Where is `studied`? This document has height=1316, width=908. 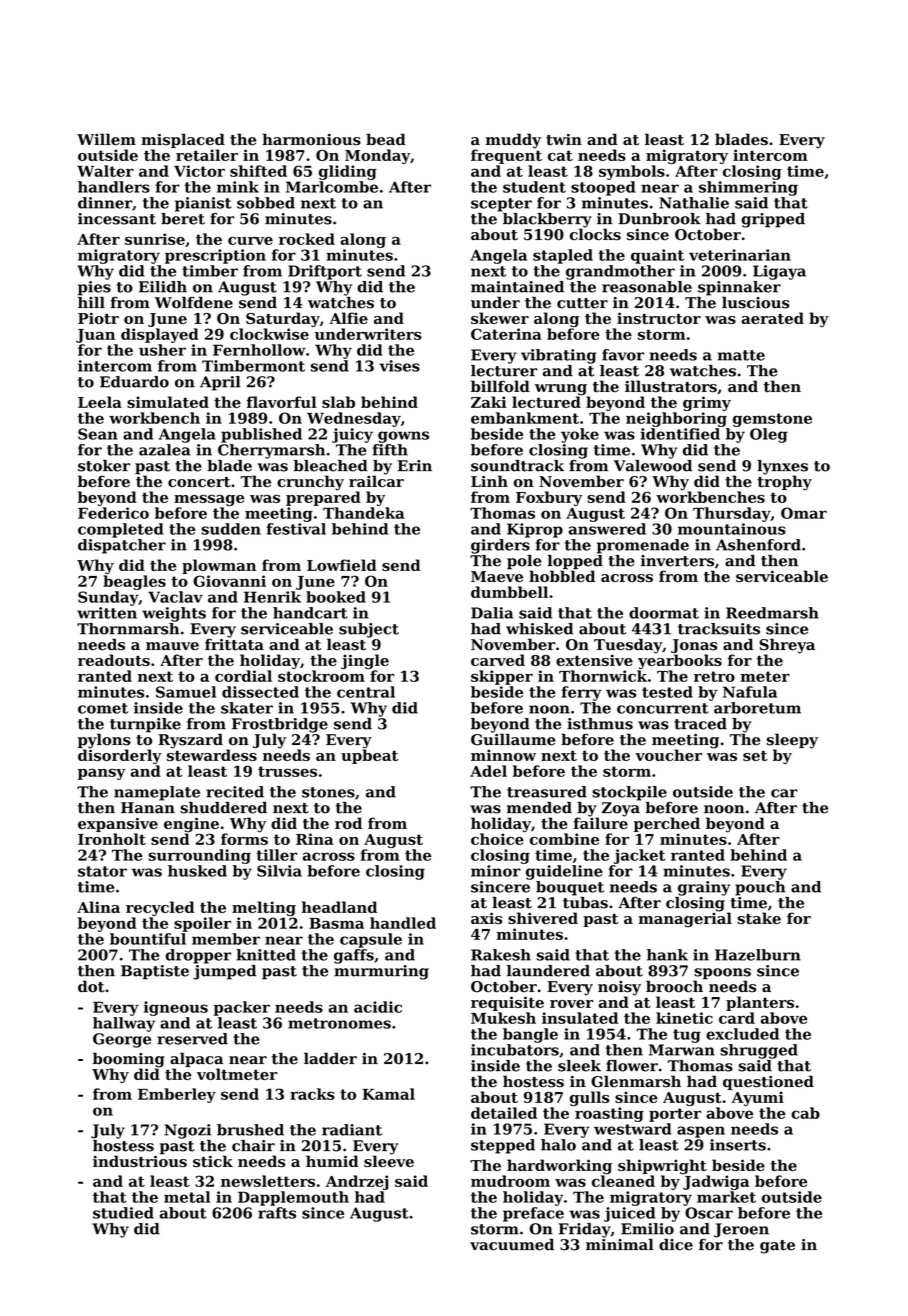 studied is located at coordinates (123, 1213).
